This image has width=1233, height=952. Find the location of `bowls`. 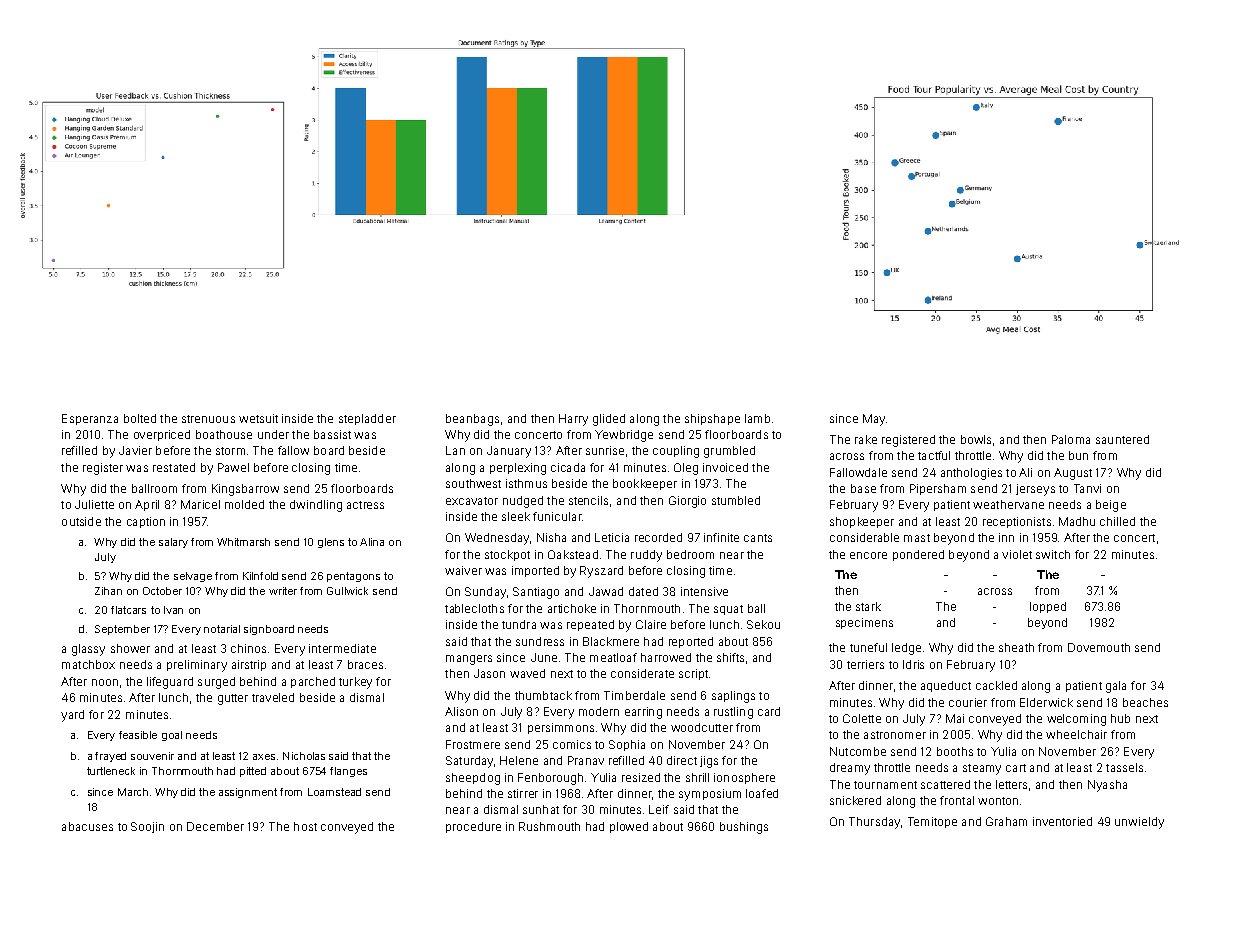

bowls is located at coordinates (976, 439).
